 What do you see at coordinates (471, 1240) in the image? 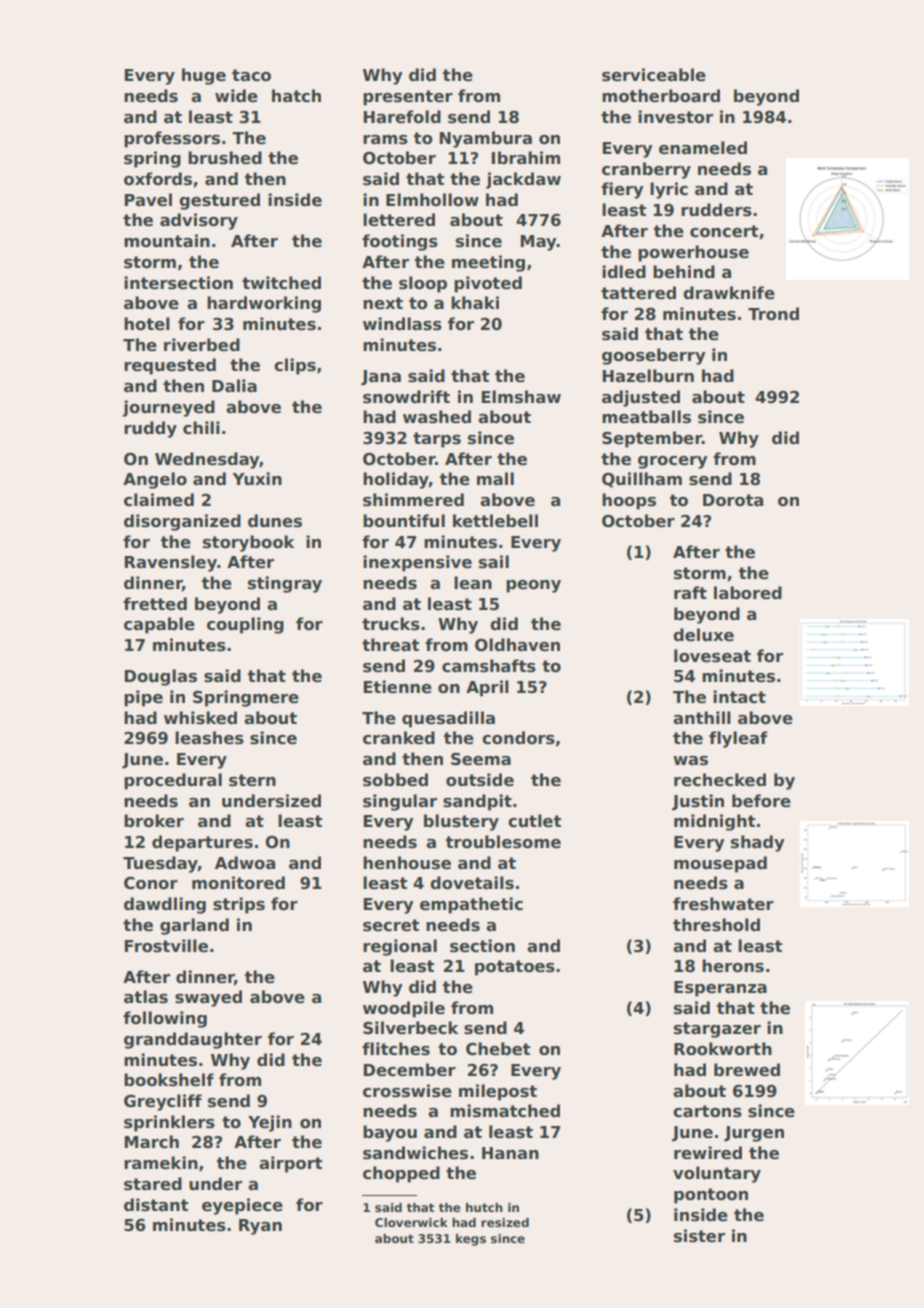
I see `kegs` at bounding box center [471, 1240].
